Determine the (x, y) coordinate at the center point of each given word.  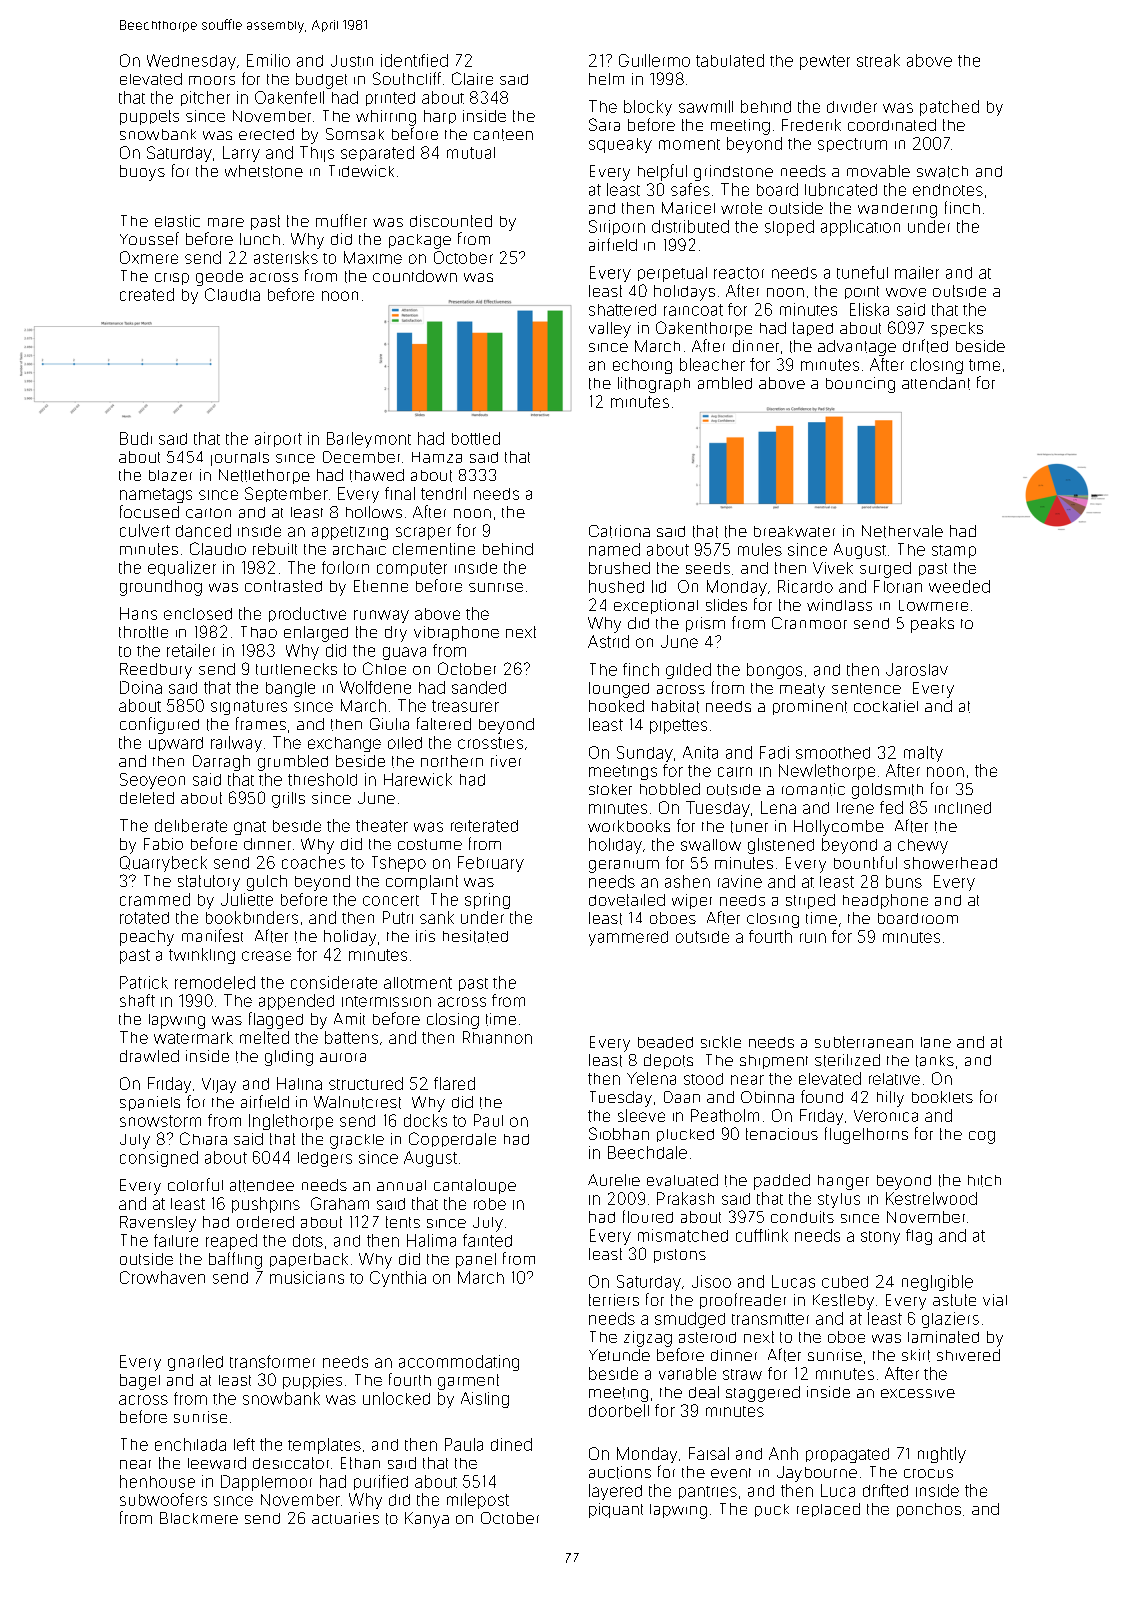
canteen (503, 135)
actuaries (345, 1518)
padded (782, 1182)
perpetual (672, 274)
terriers (614, 1300)
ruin (813, 938)
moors (212, 80)
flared (454, 1083)
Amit (349, 1019)
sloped (789, 228)
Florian (898, 586)
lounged (619, 690)
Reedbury (156, 671)
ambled (725, 383)
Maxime (373, 257)
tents (403, 1222)
